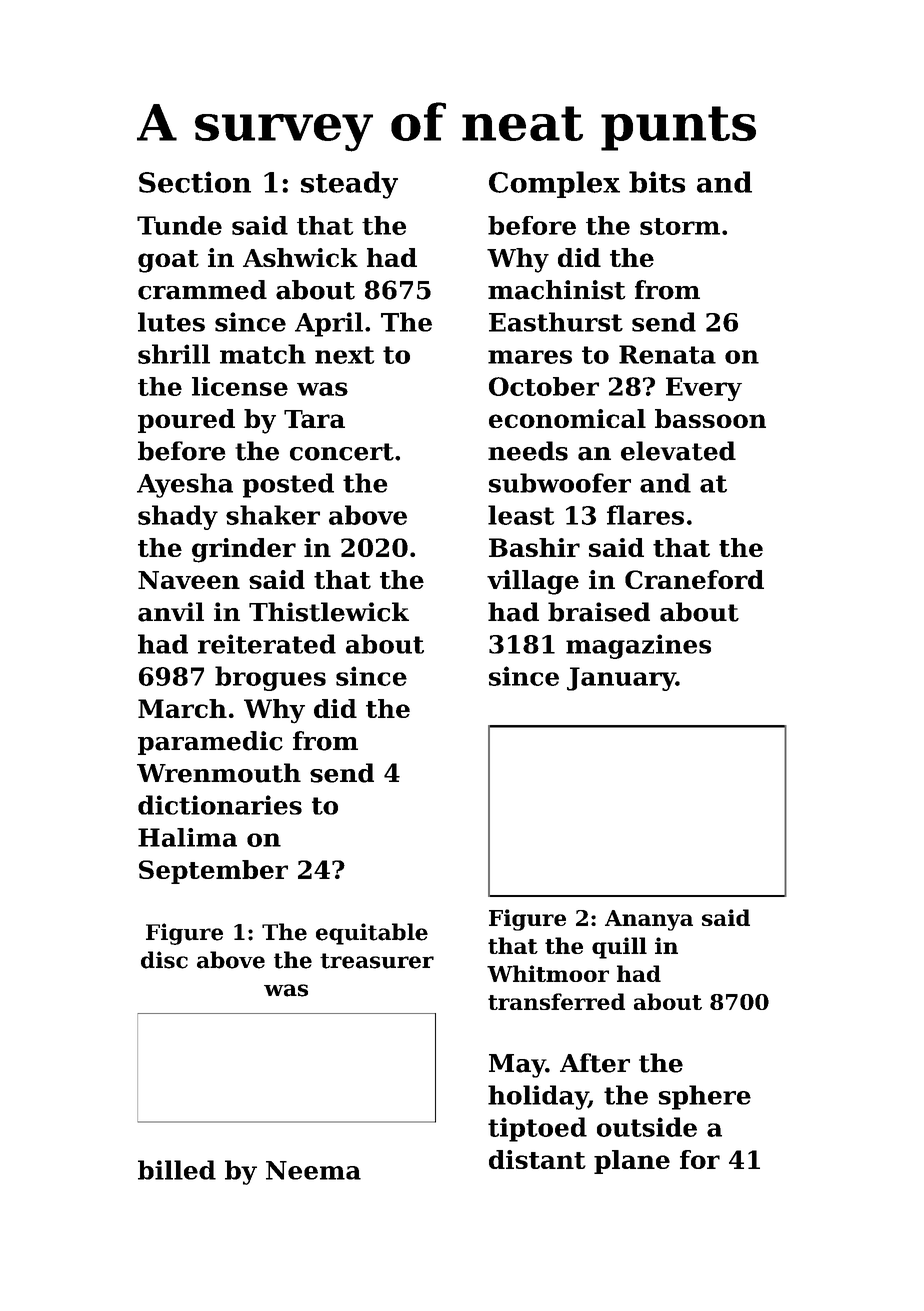 This page has width=924, height=1311. I want to click on equitable, so click(372, 934).
